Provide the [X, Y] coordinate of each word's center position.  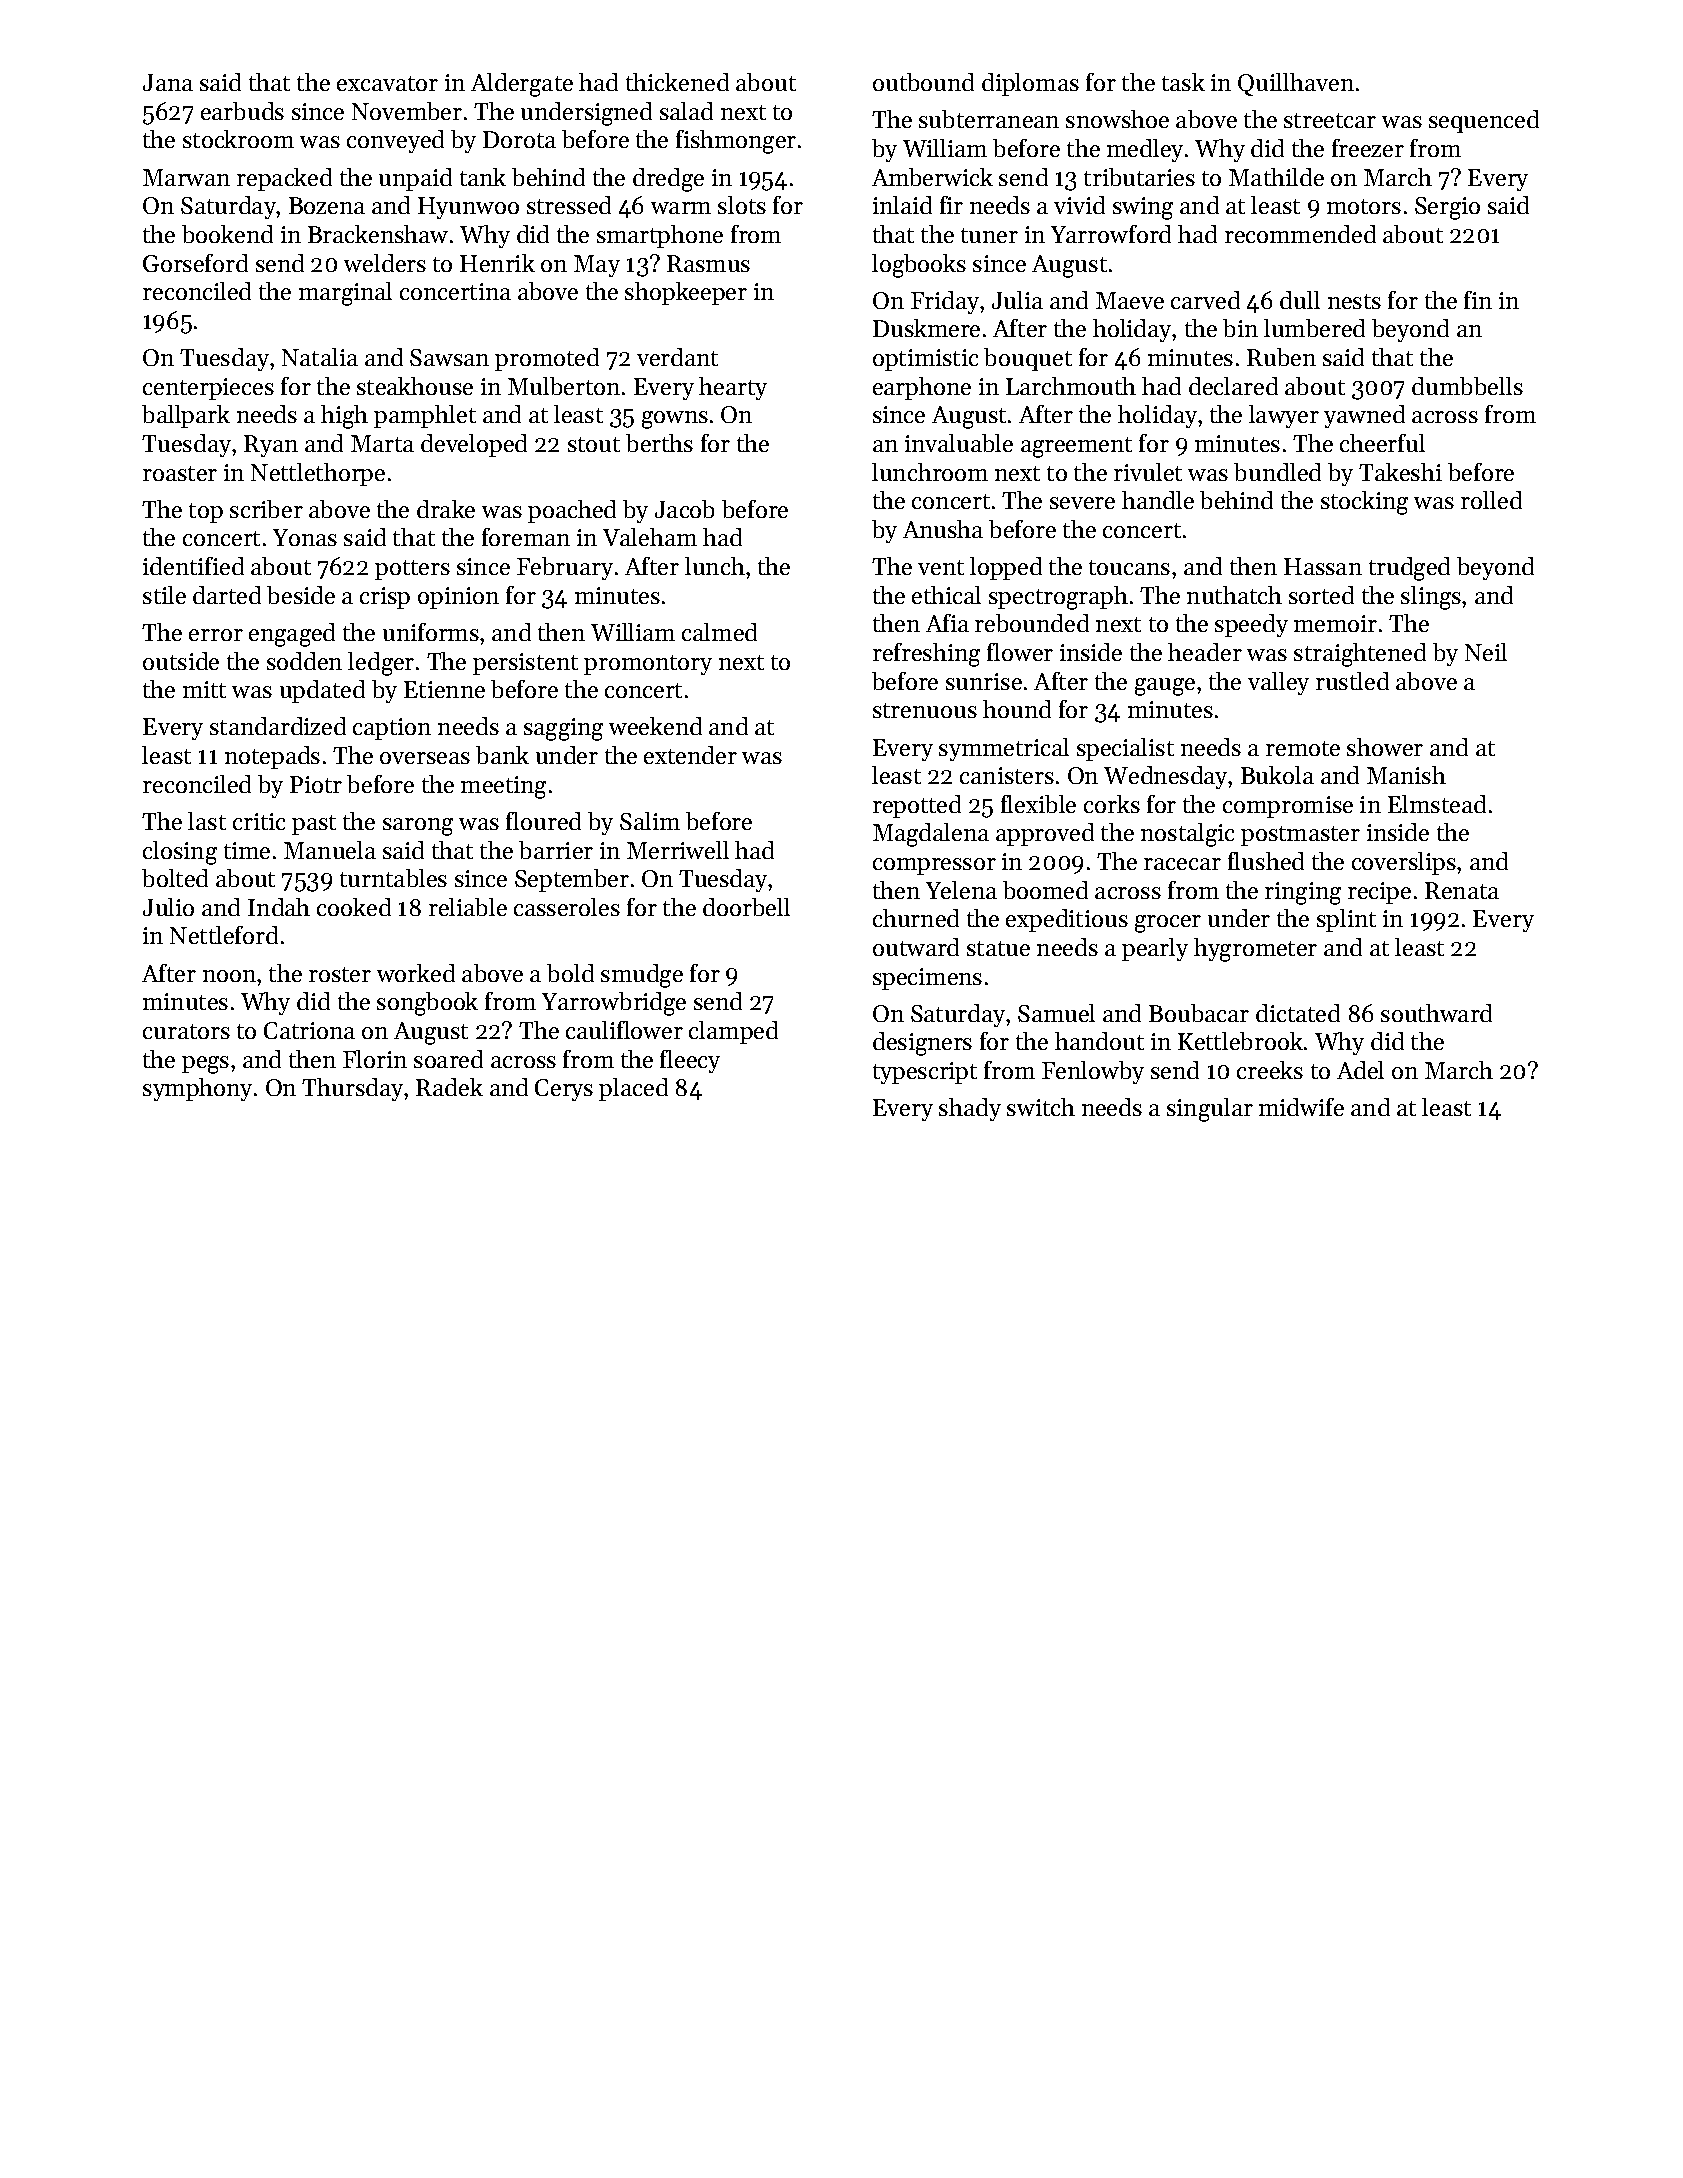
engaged [292, 635]
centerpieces [208, 389]
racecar [1182, 864]
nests [1354, 301]
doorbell [746, 907]
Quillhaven [1296, 84]
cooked [354, 907]
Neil [1486, 652]
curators [186, 1031]
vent [941, 567]
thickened [677, 82]
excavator [387, 83]
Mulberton [564, 386]
